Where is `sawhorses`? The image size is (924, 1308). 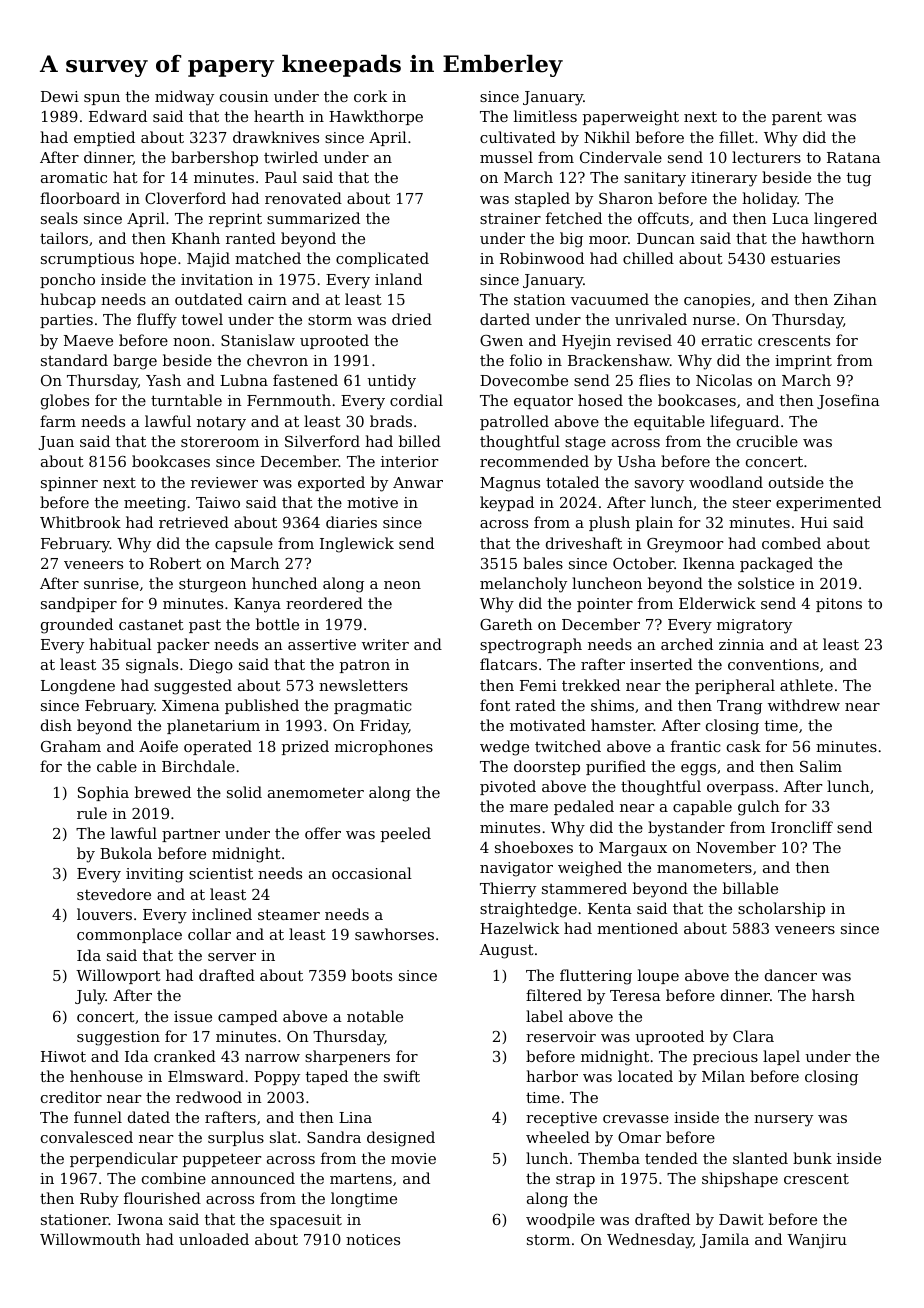 sawhorses is located at coordinates (394, 934).
